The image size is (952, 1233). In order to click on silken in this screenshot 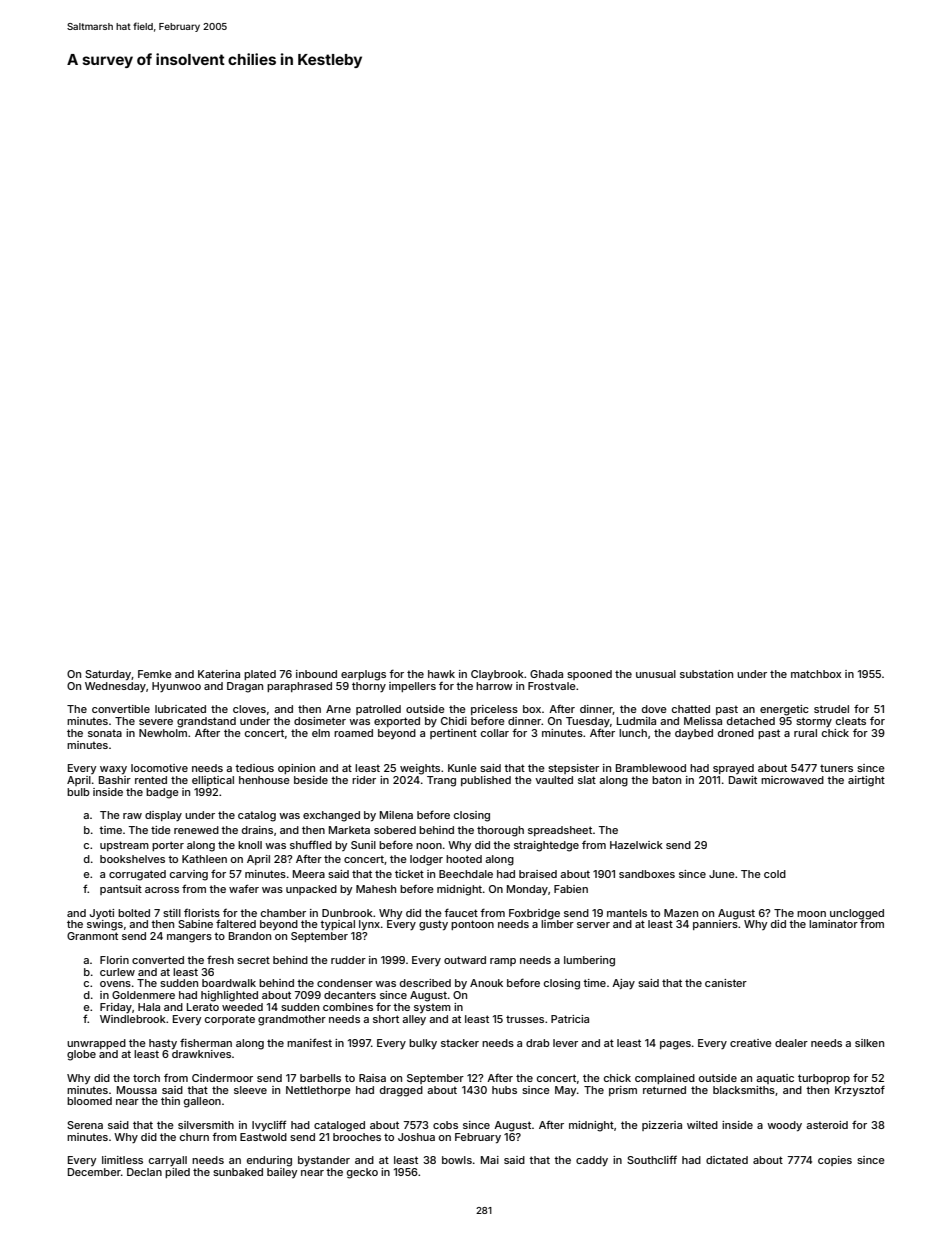, I will do `click(869, 1043)`.
